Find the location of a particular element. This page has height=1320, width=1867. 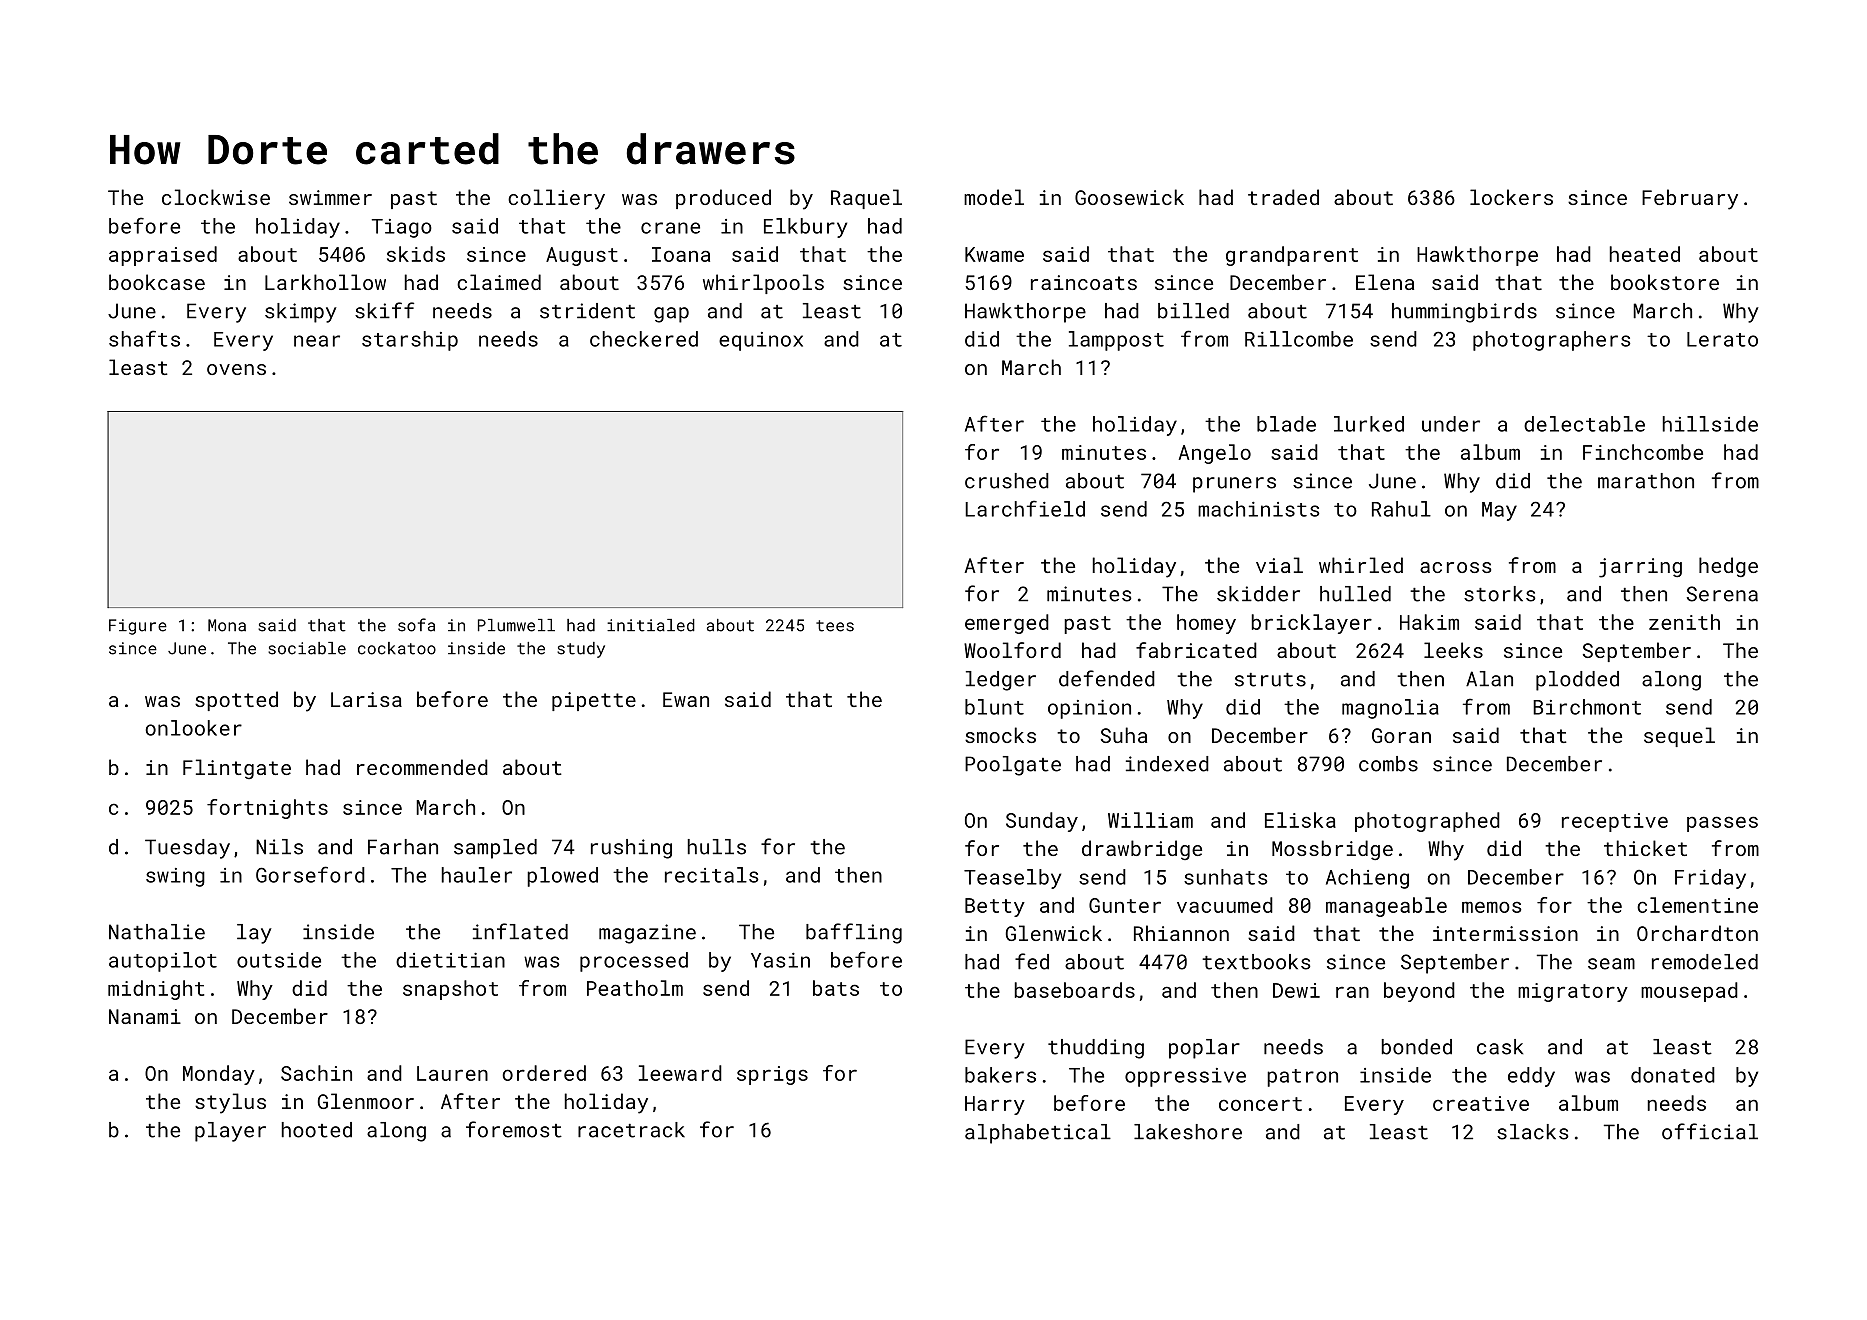

player is located at coordinates (230, 1132).
